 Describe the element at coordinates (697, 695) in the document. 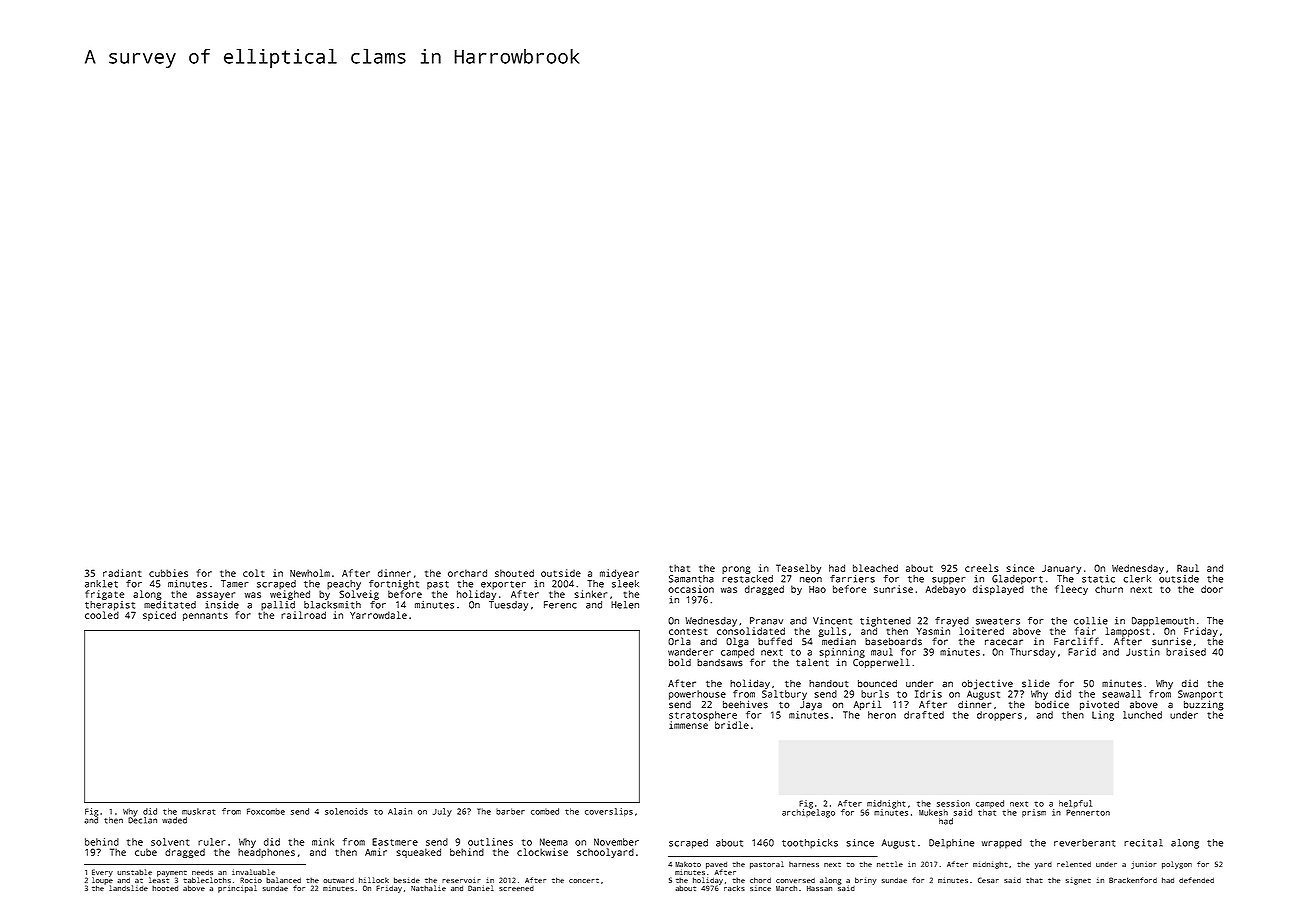

I see `powerhouse` at that location.
